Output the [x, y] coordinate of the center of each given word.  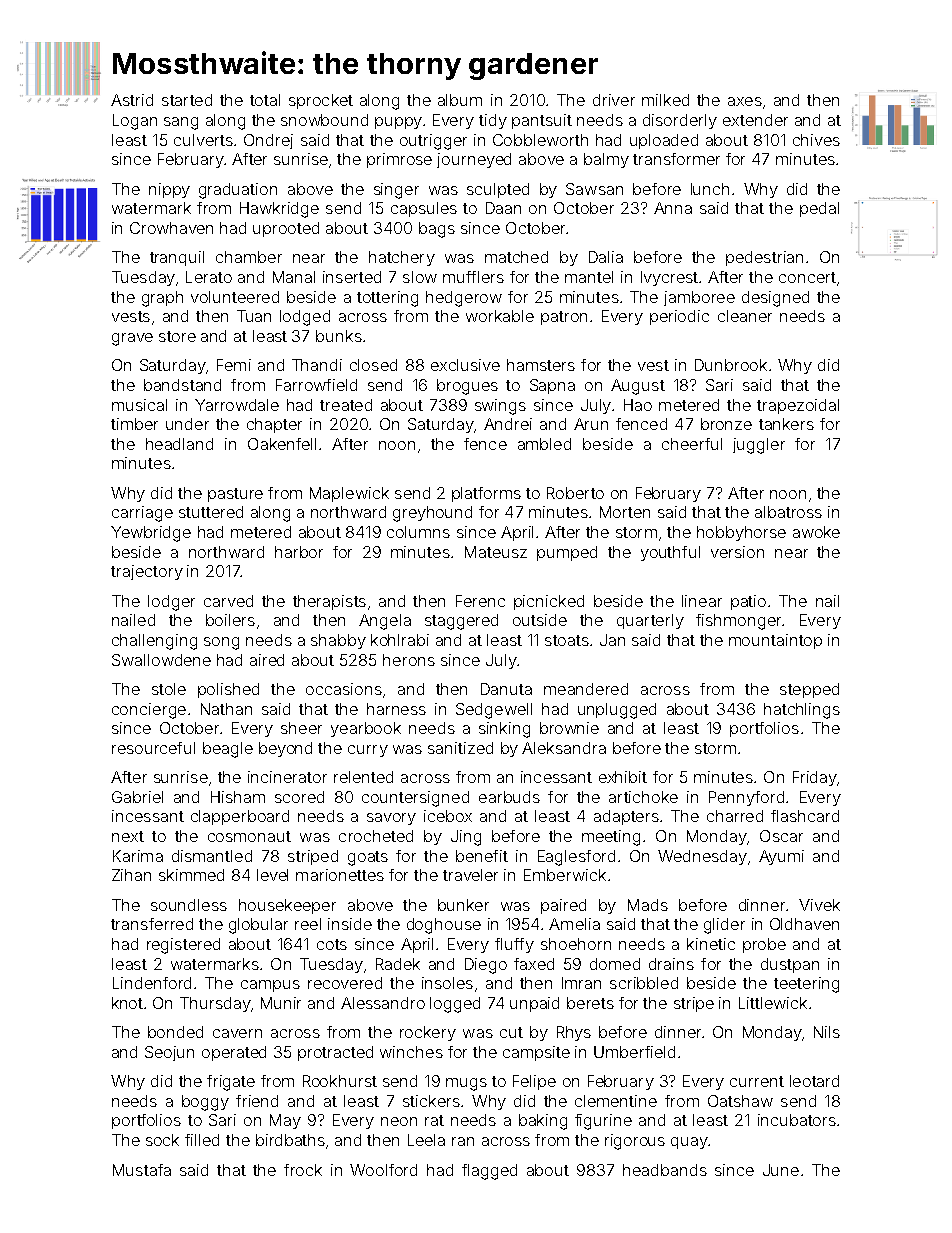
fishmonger [738, 622]
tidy [493, 121]
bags [437, 230]
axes [745, 101]
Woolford [383, 1170]
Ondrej [268, 141]
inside [350, 924]
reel [308, 924]
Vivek [819, 905]
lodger [171, 603]
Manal [294, 277]
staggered [461, 622]
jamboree [699, 298]
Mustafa [142, 1170]
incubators [797, 1120]
